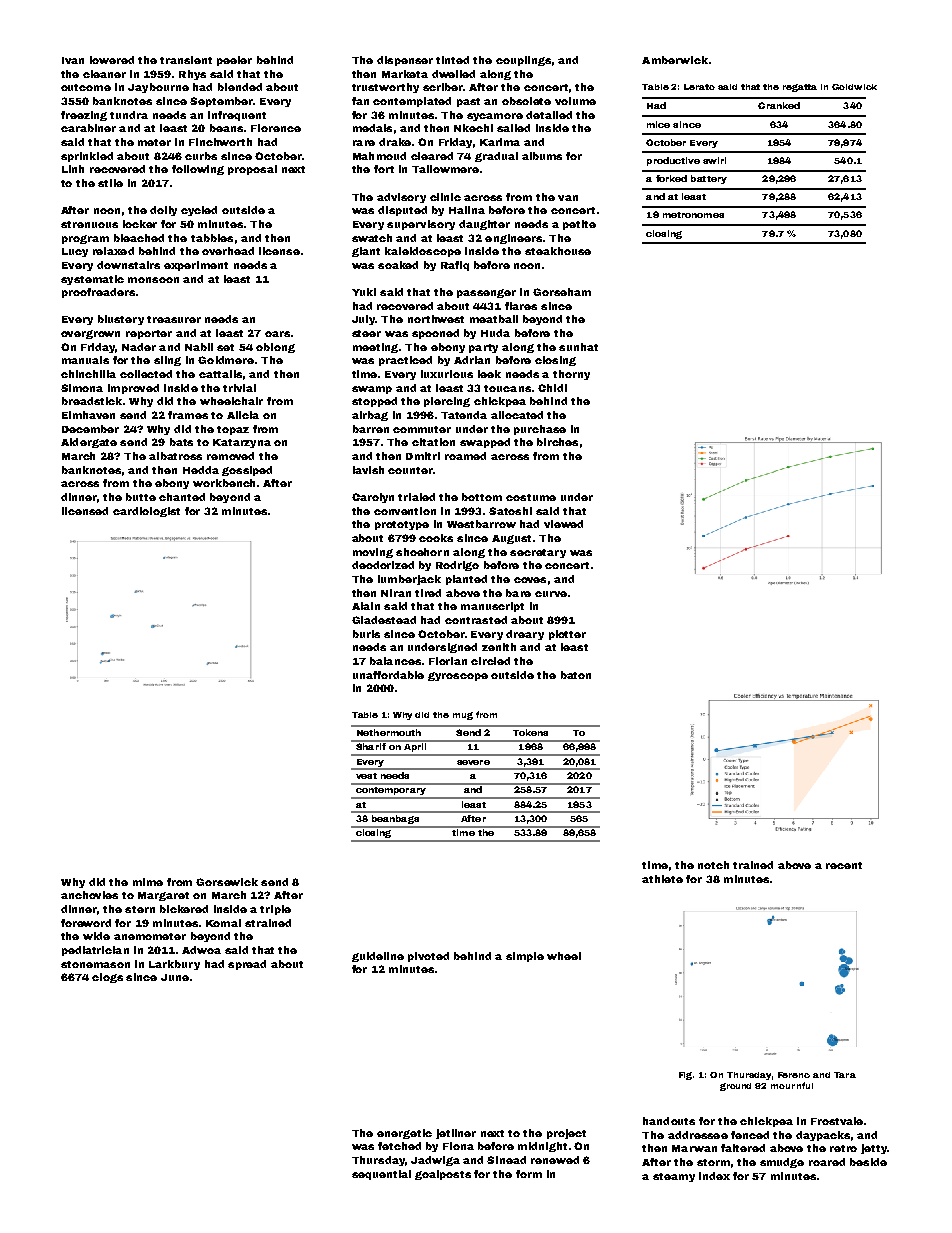 This screenshot has height=1233, width=952. Describe the element at coordinates (107, 978) in the screenshot. I see `clogs` at that location.
